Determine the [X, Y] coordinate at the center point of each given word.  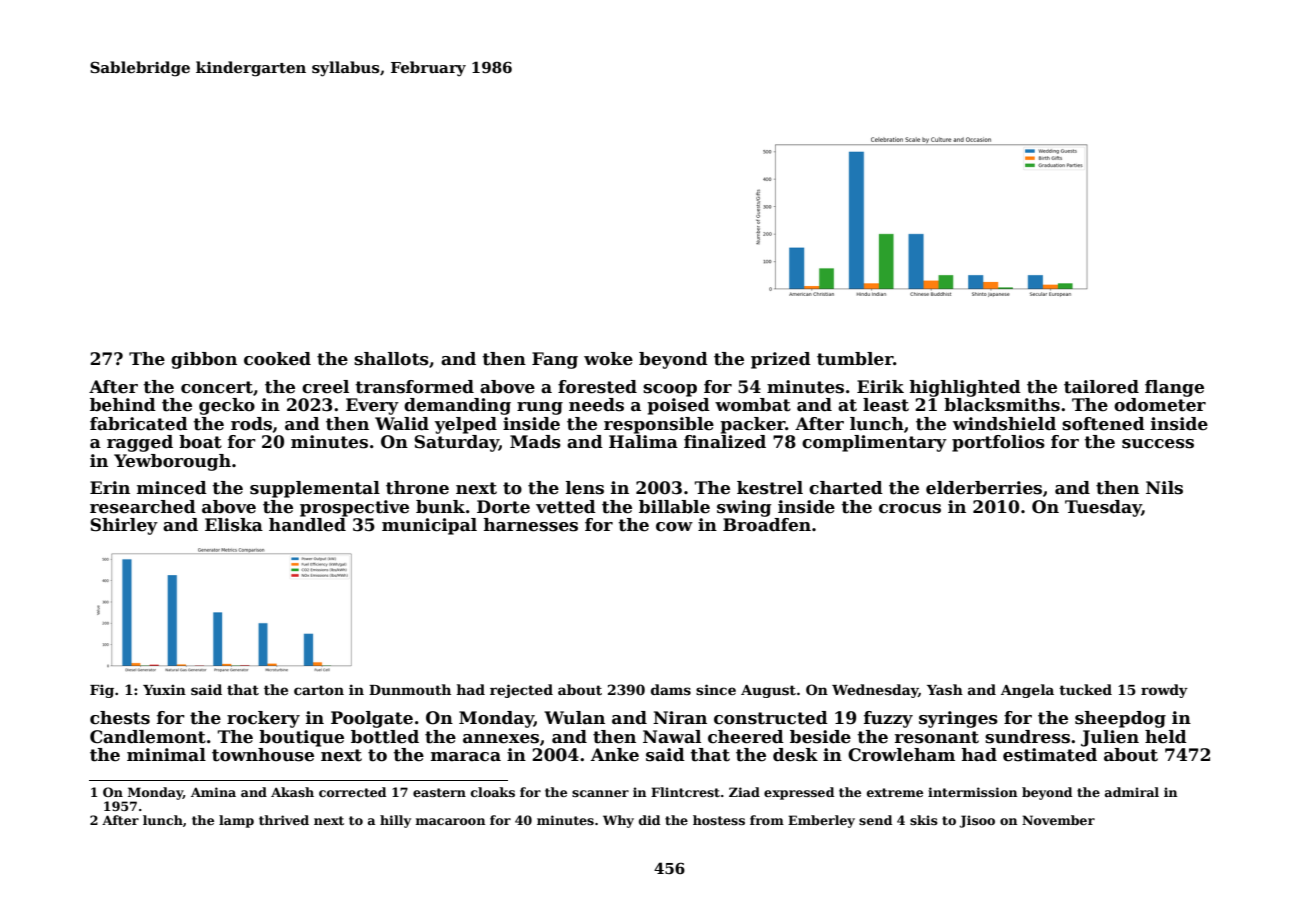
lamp [236, 821]
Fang [555, 360]
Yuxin [164, 689]
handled [307, 525]
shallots [391, 359]
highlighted [965, 388]
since [716, 689]
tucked [1085, 689]
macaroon [451, 821]
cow [674, 527]
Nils [1164, 488]
